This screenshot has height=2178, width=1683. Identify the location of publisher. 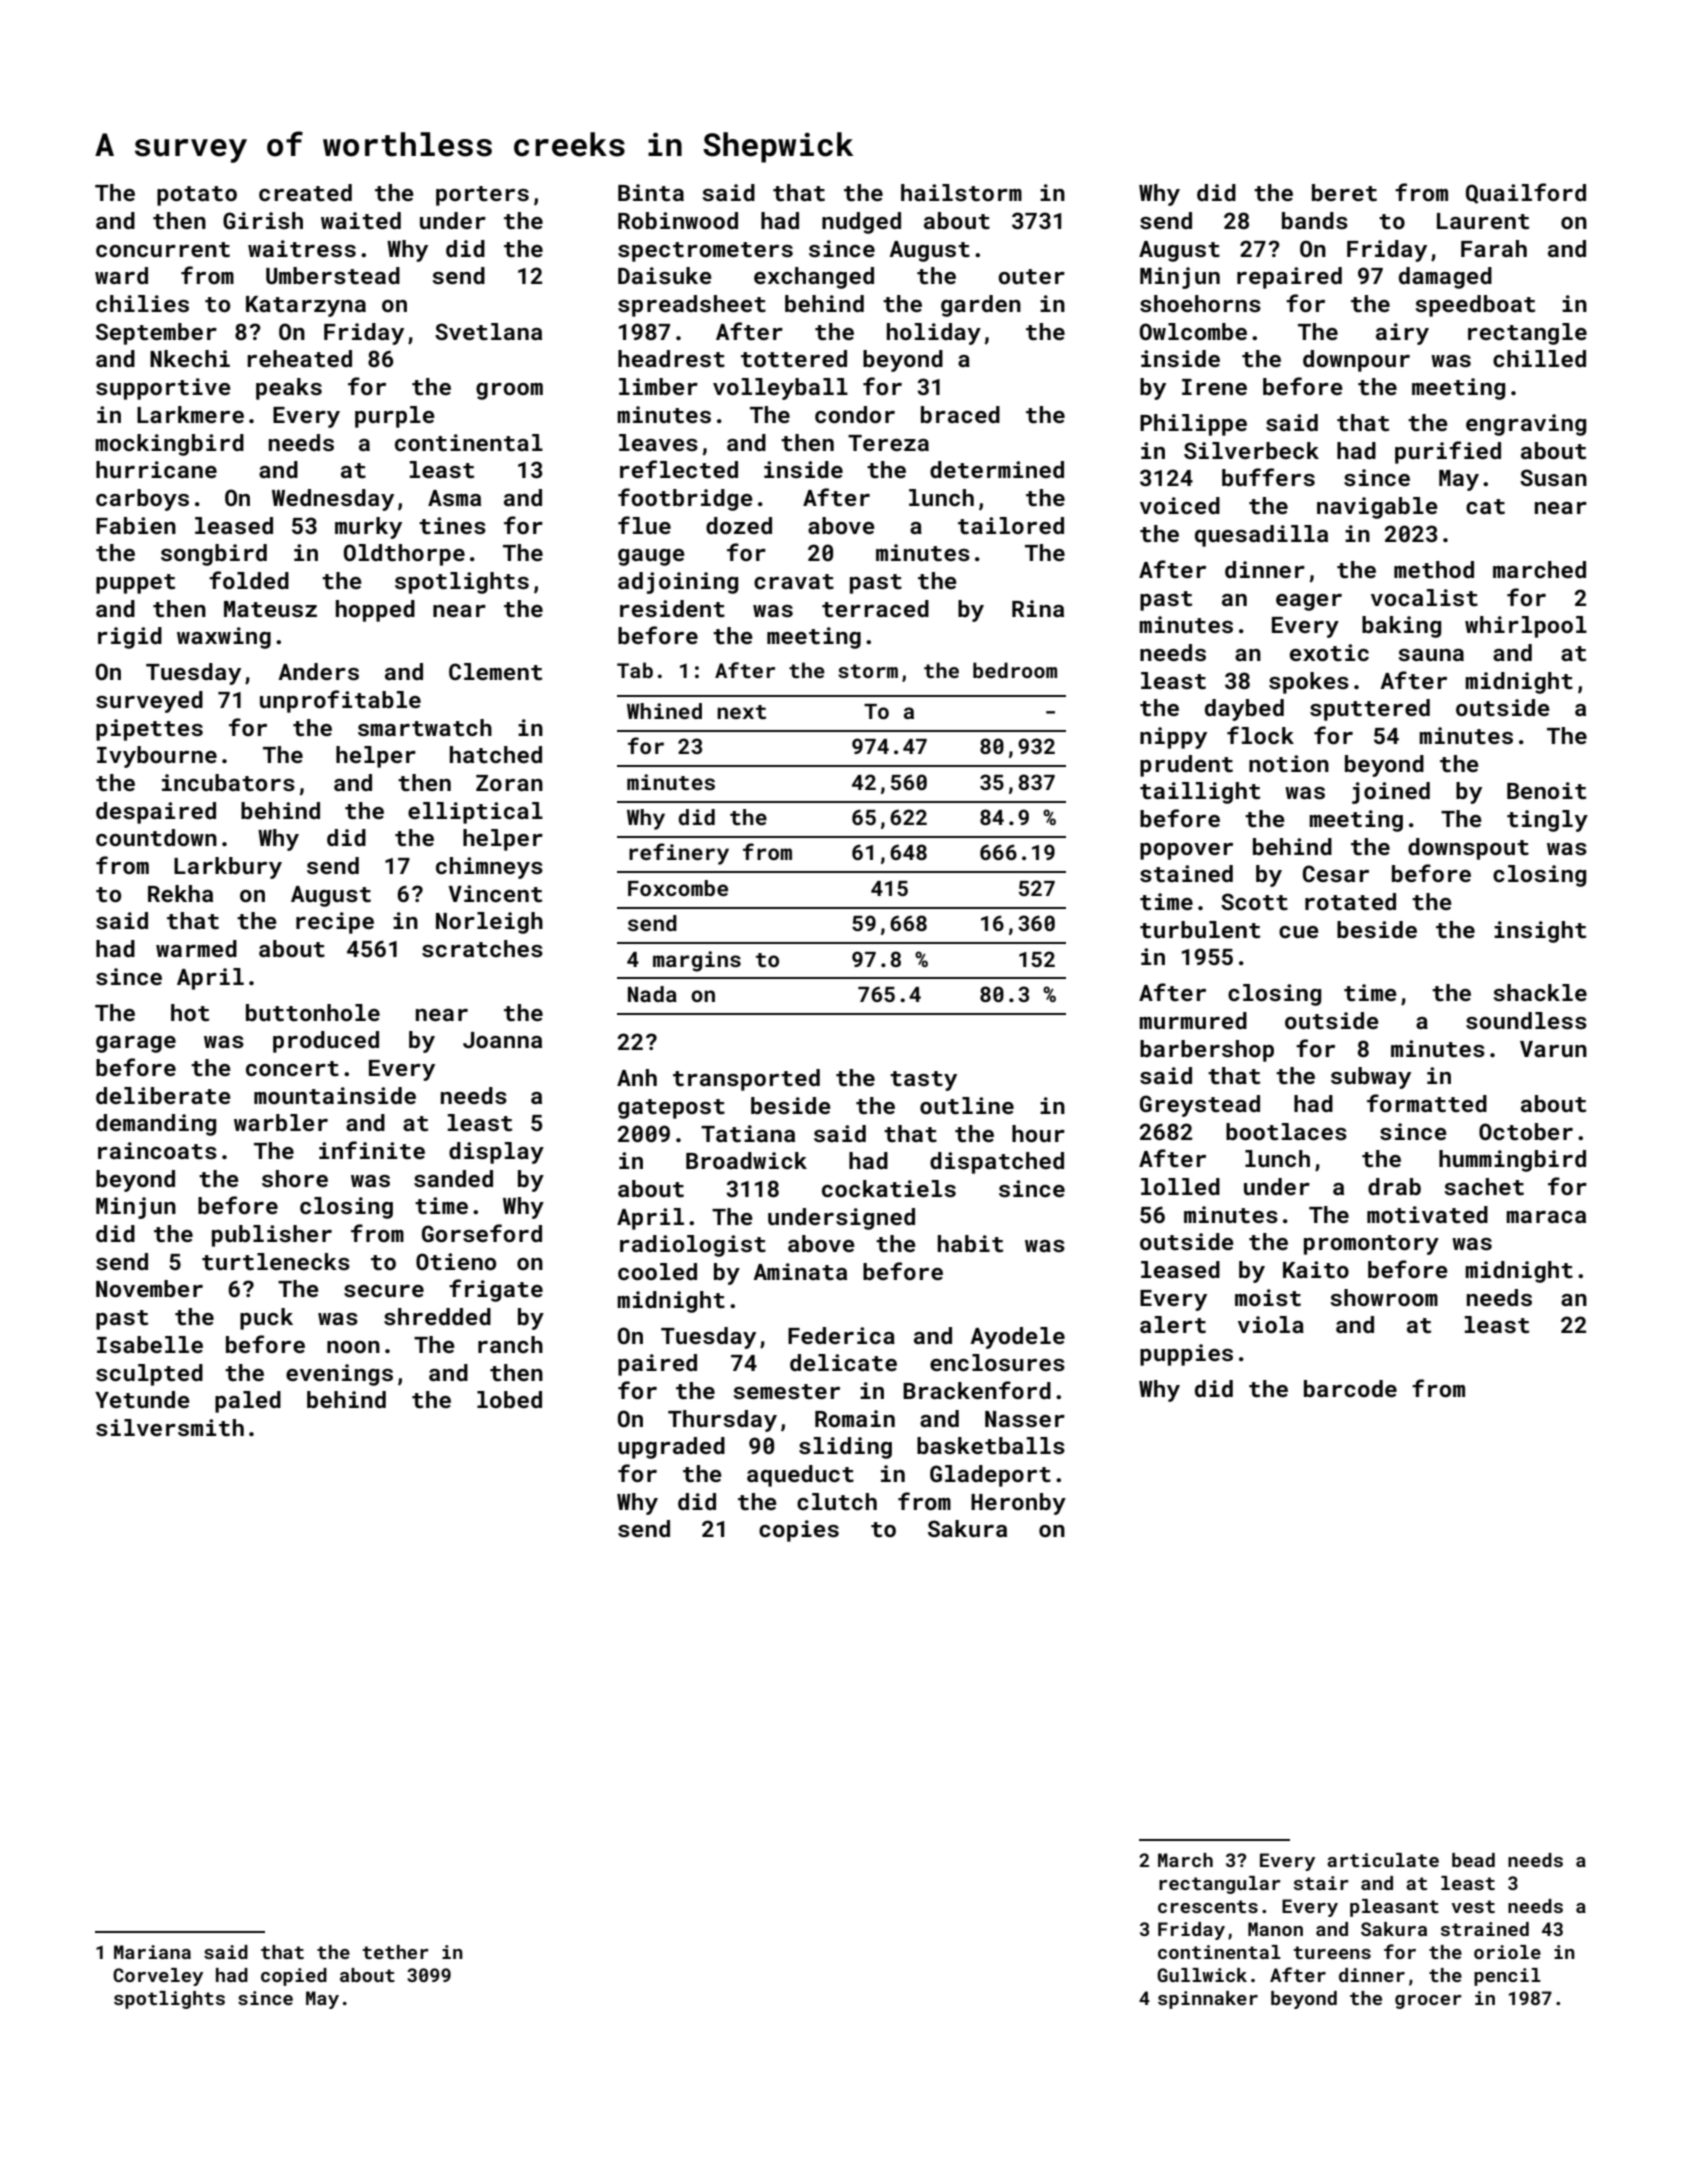
(272, 1236).
